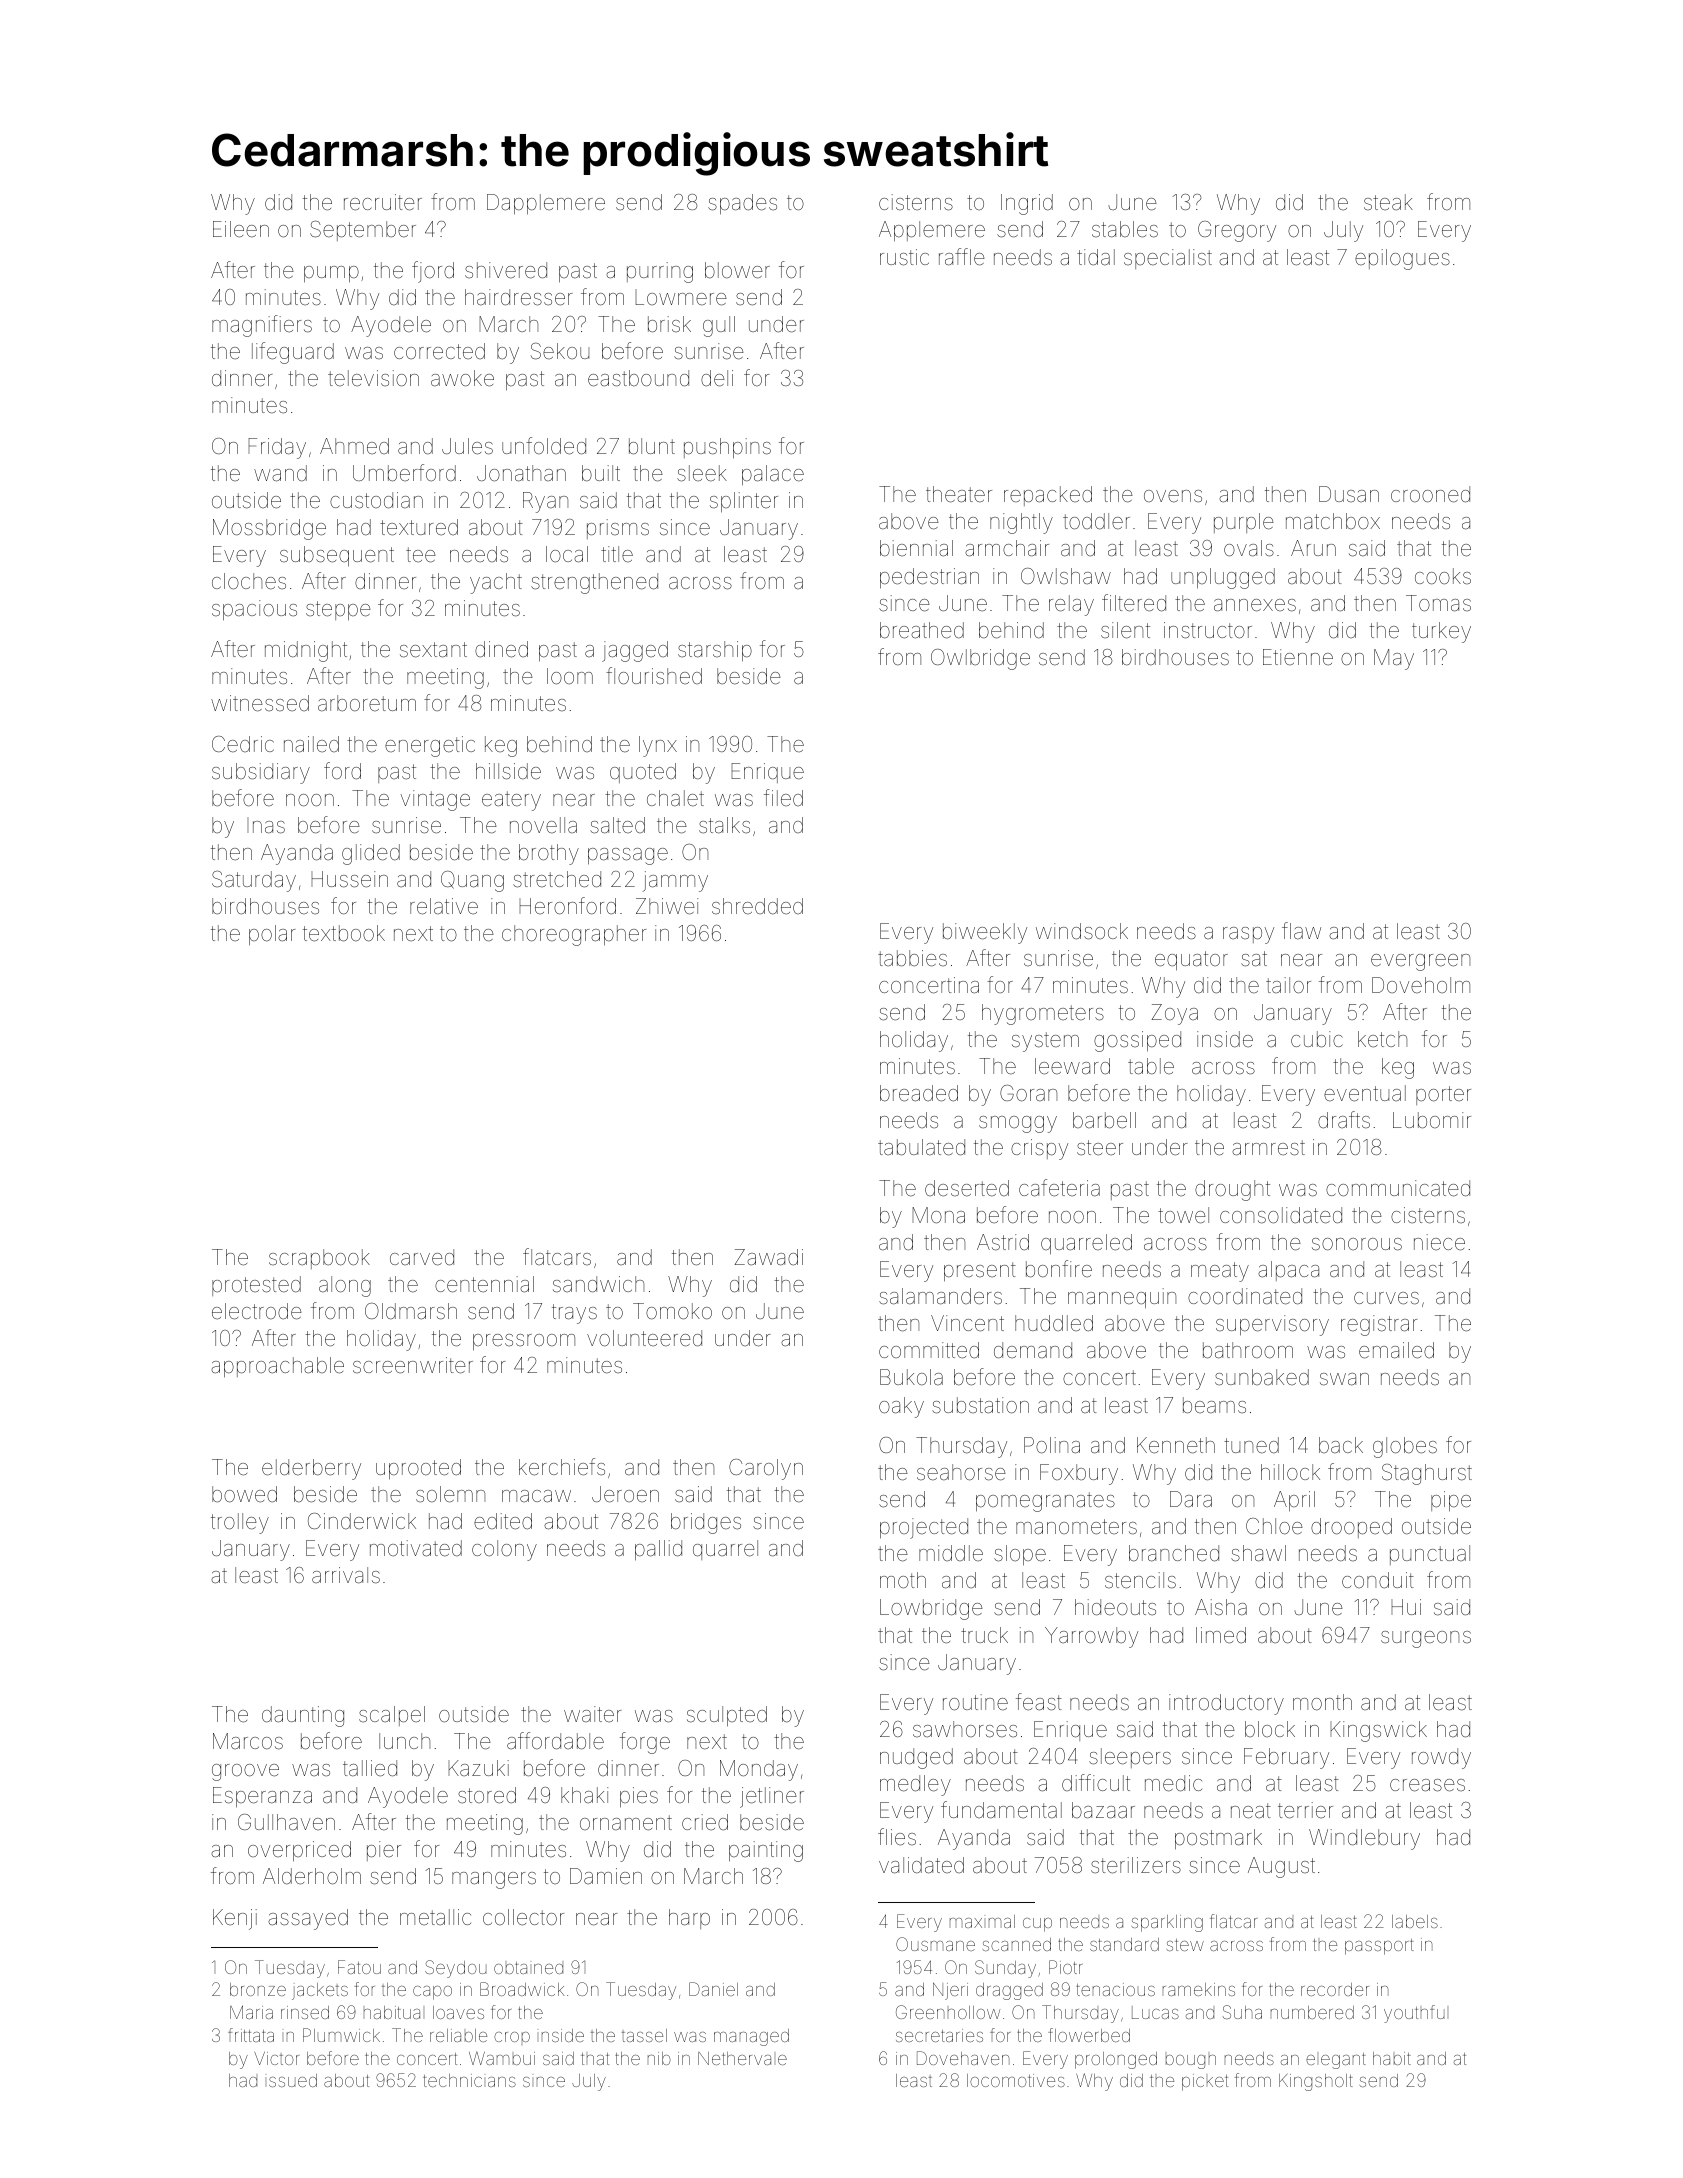 This screenshot has height=2178, width=1683. I want to click on introductory, so click(1226, 1704).
